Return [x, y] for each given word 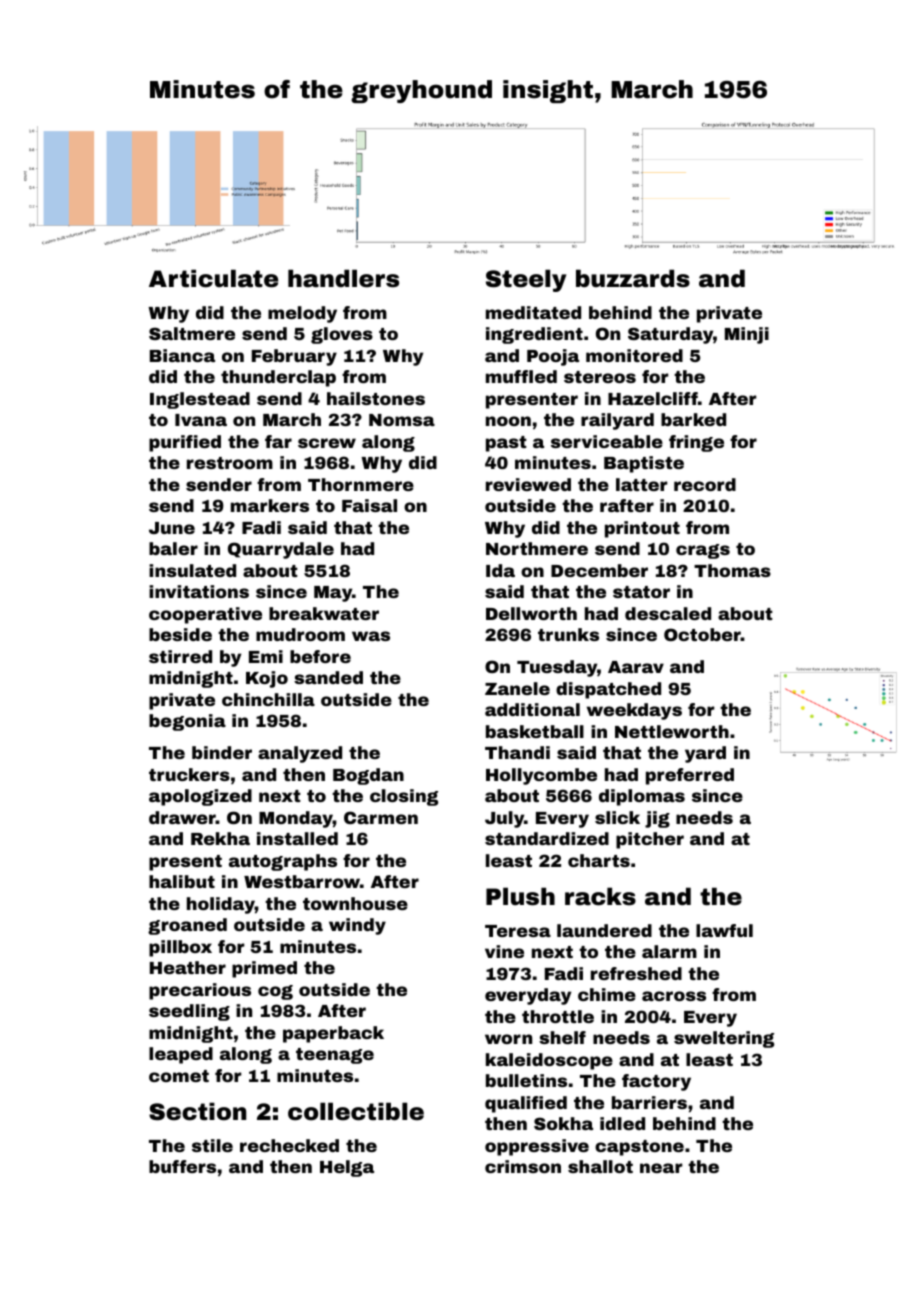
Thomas [732, 570]
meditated [533, 312]
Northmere [537, 548]
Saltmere [192, 333]
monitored [634, 355]
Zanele [517, 688]
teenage [335, 1056]
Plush [520, 896]
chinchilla [268, 699]
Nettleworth [672, 731]
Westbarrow [302, 881]
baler [173, 548]
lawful [724, 930]
